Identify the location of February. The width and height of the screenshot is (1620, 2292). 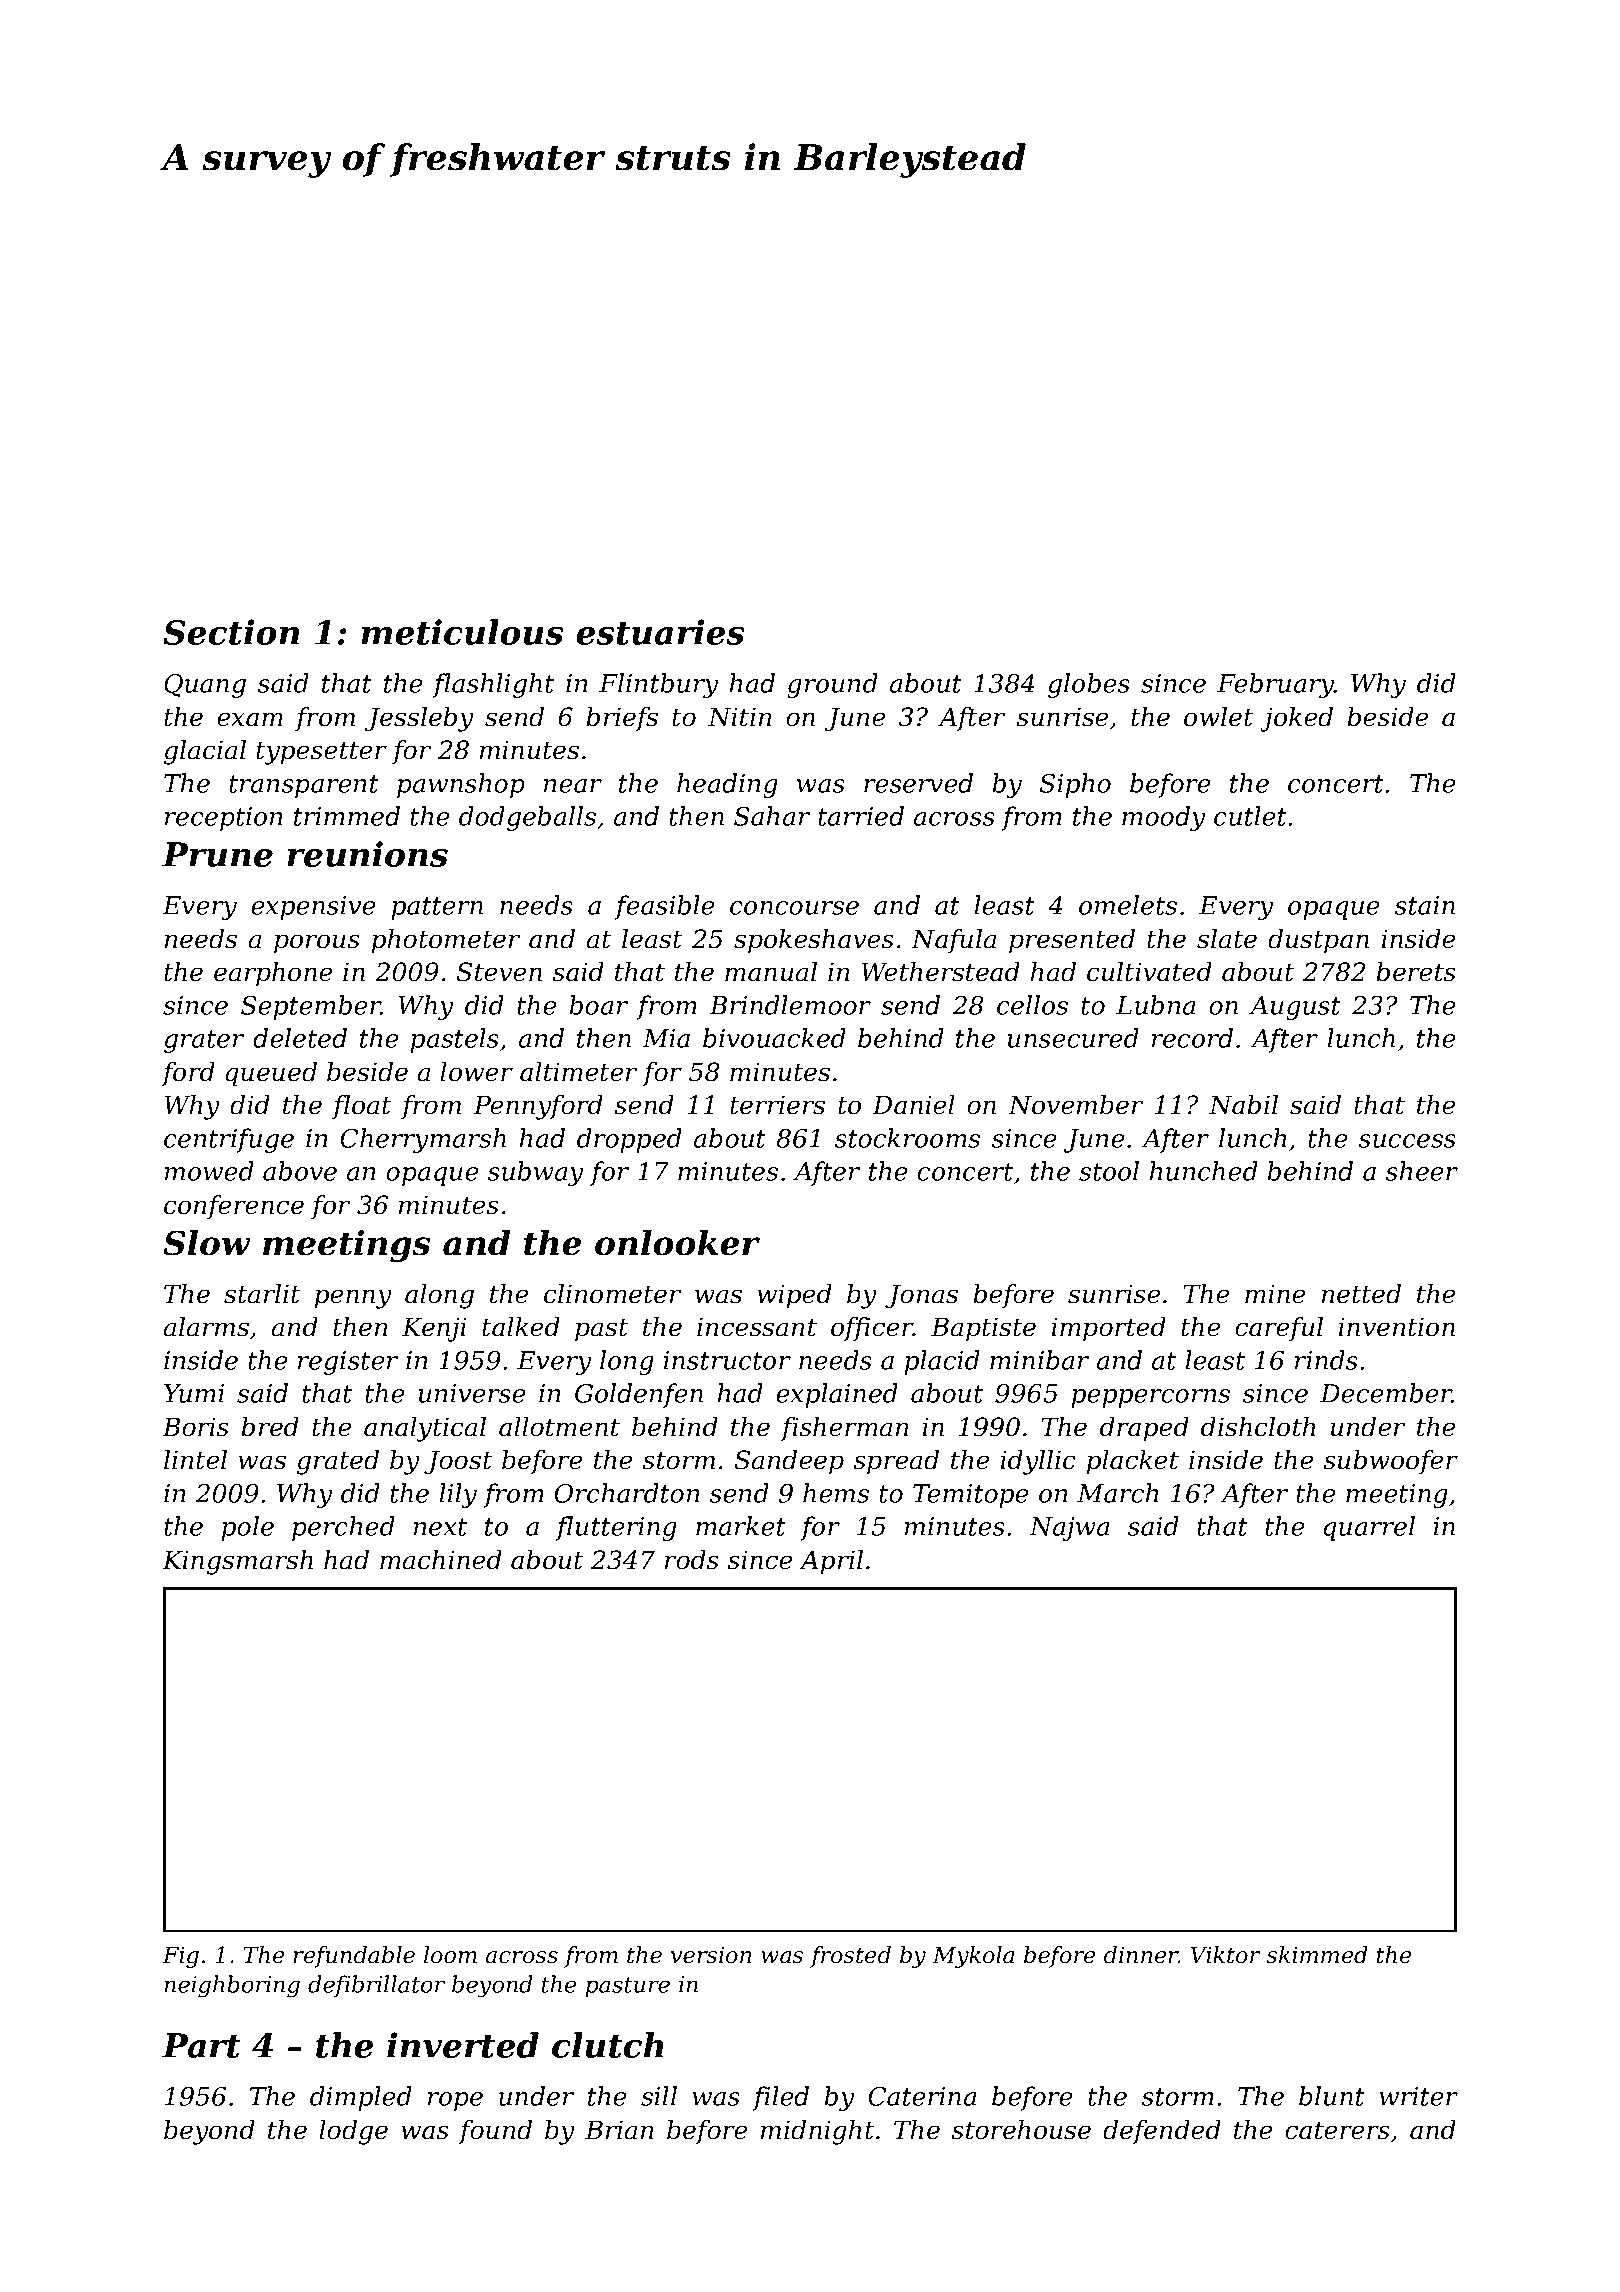
(1275, 685).
